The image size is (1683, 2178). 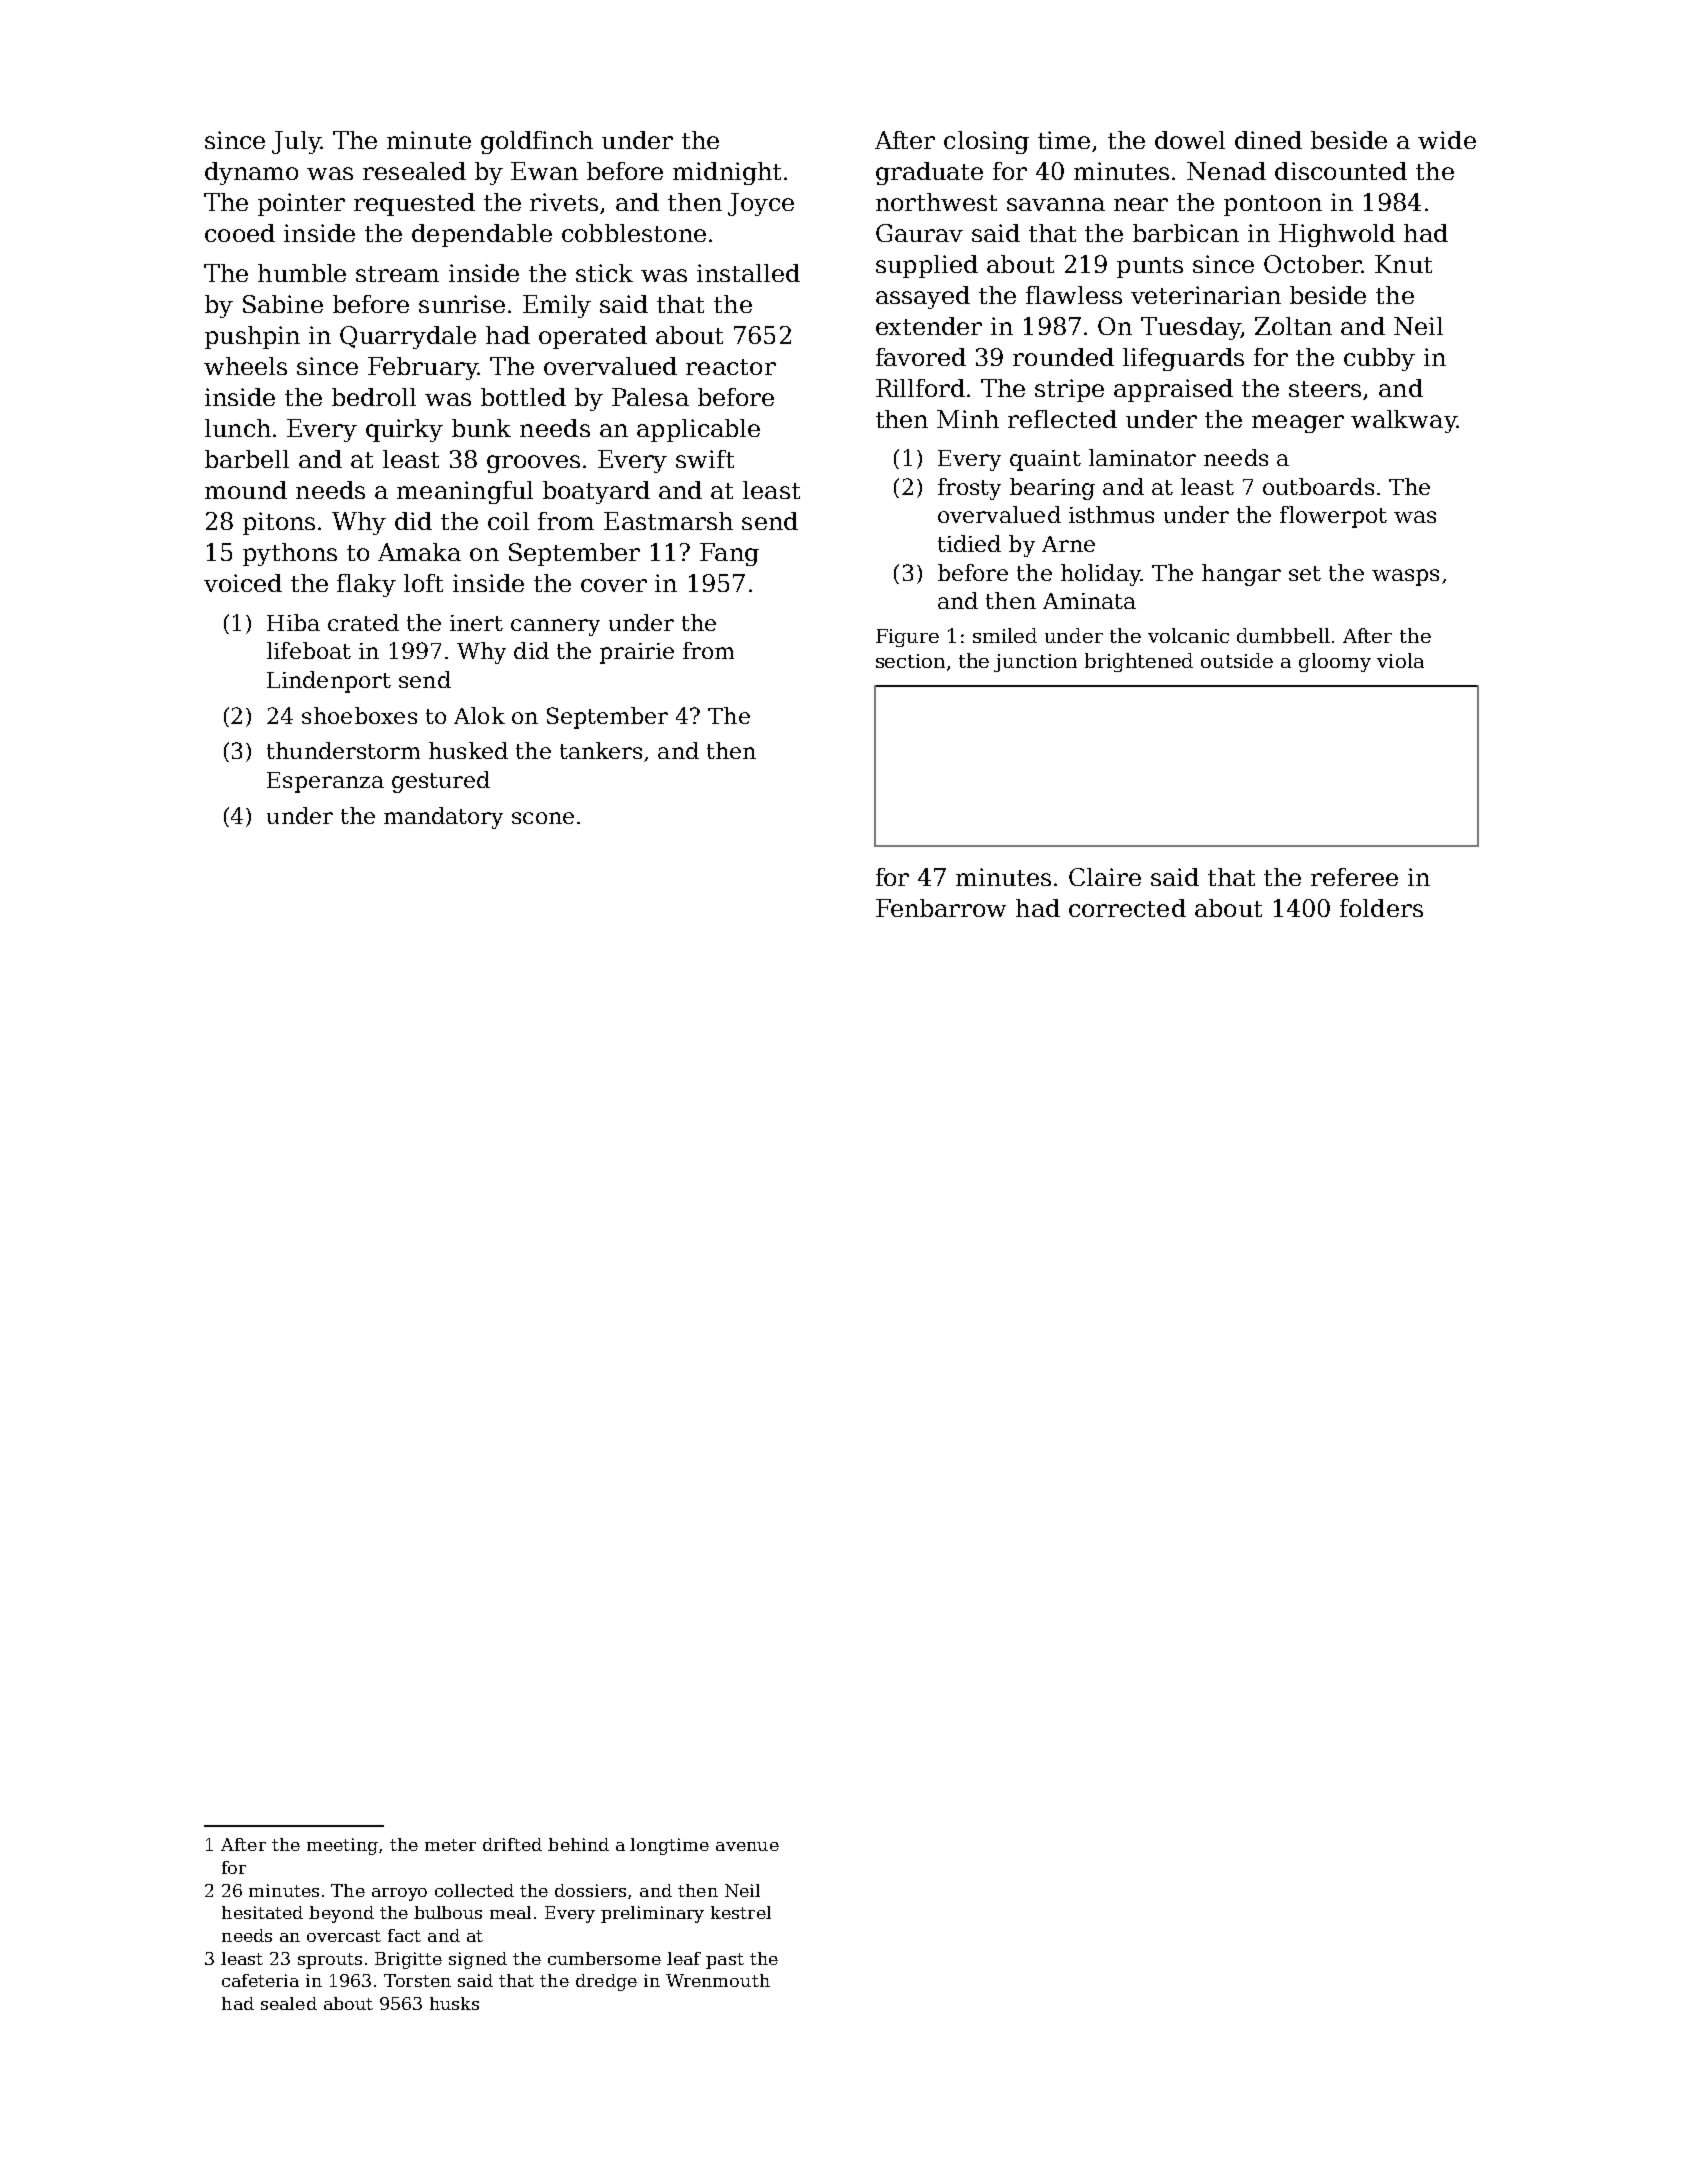 What do you see at coordinates (443, 818) in the page?
I see `mandatory` at bounding box center [443, 818].
